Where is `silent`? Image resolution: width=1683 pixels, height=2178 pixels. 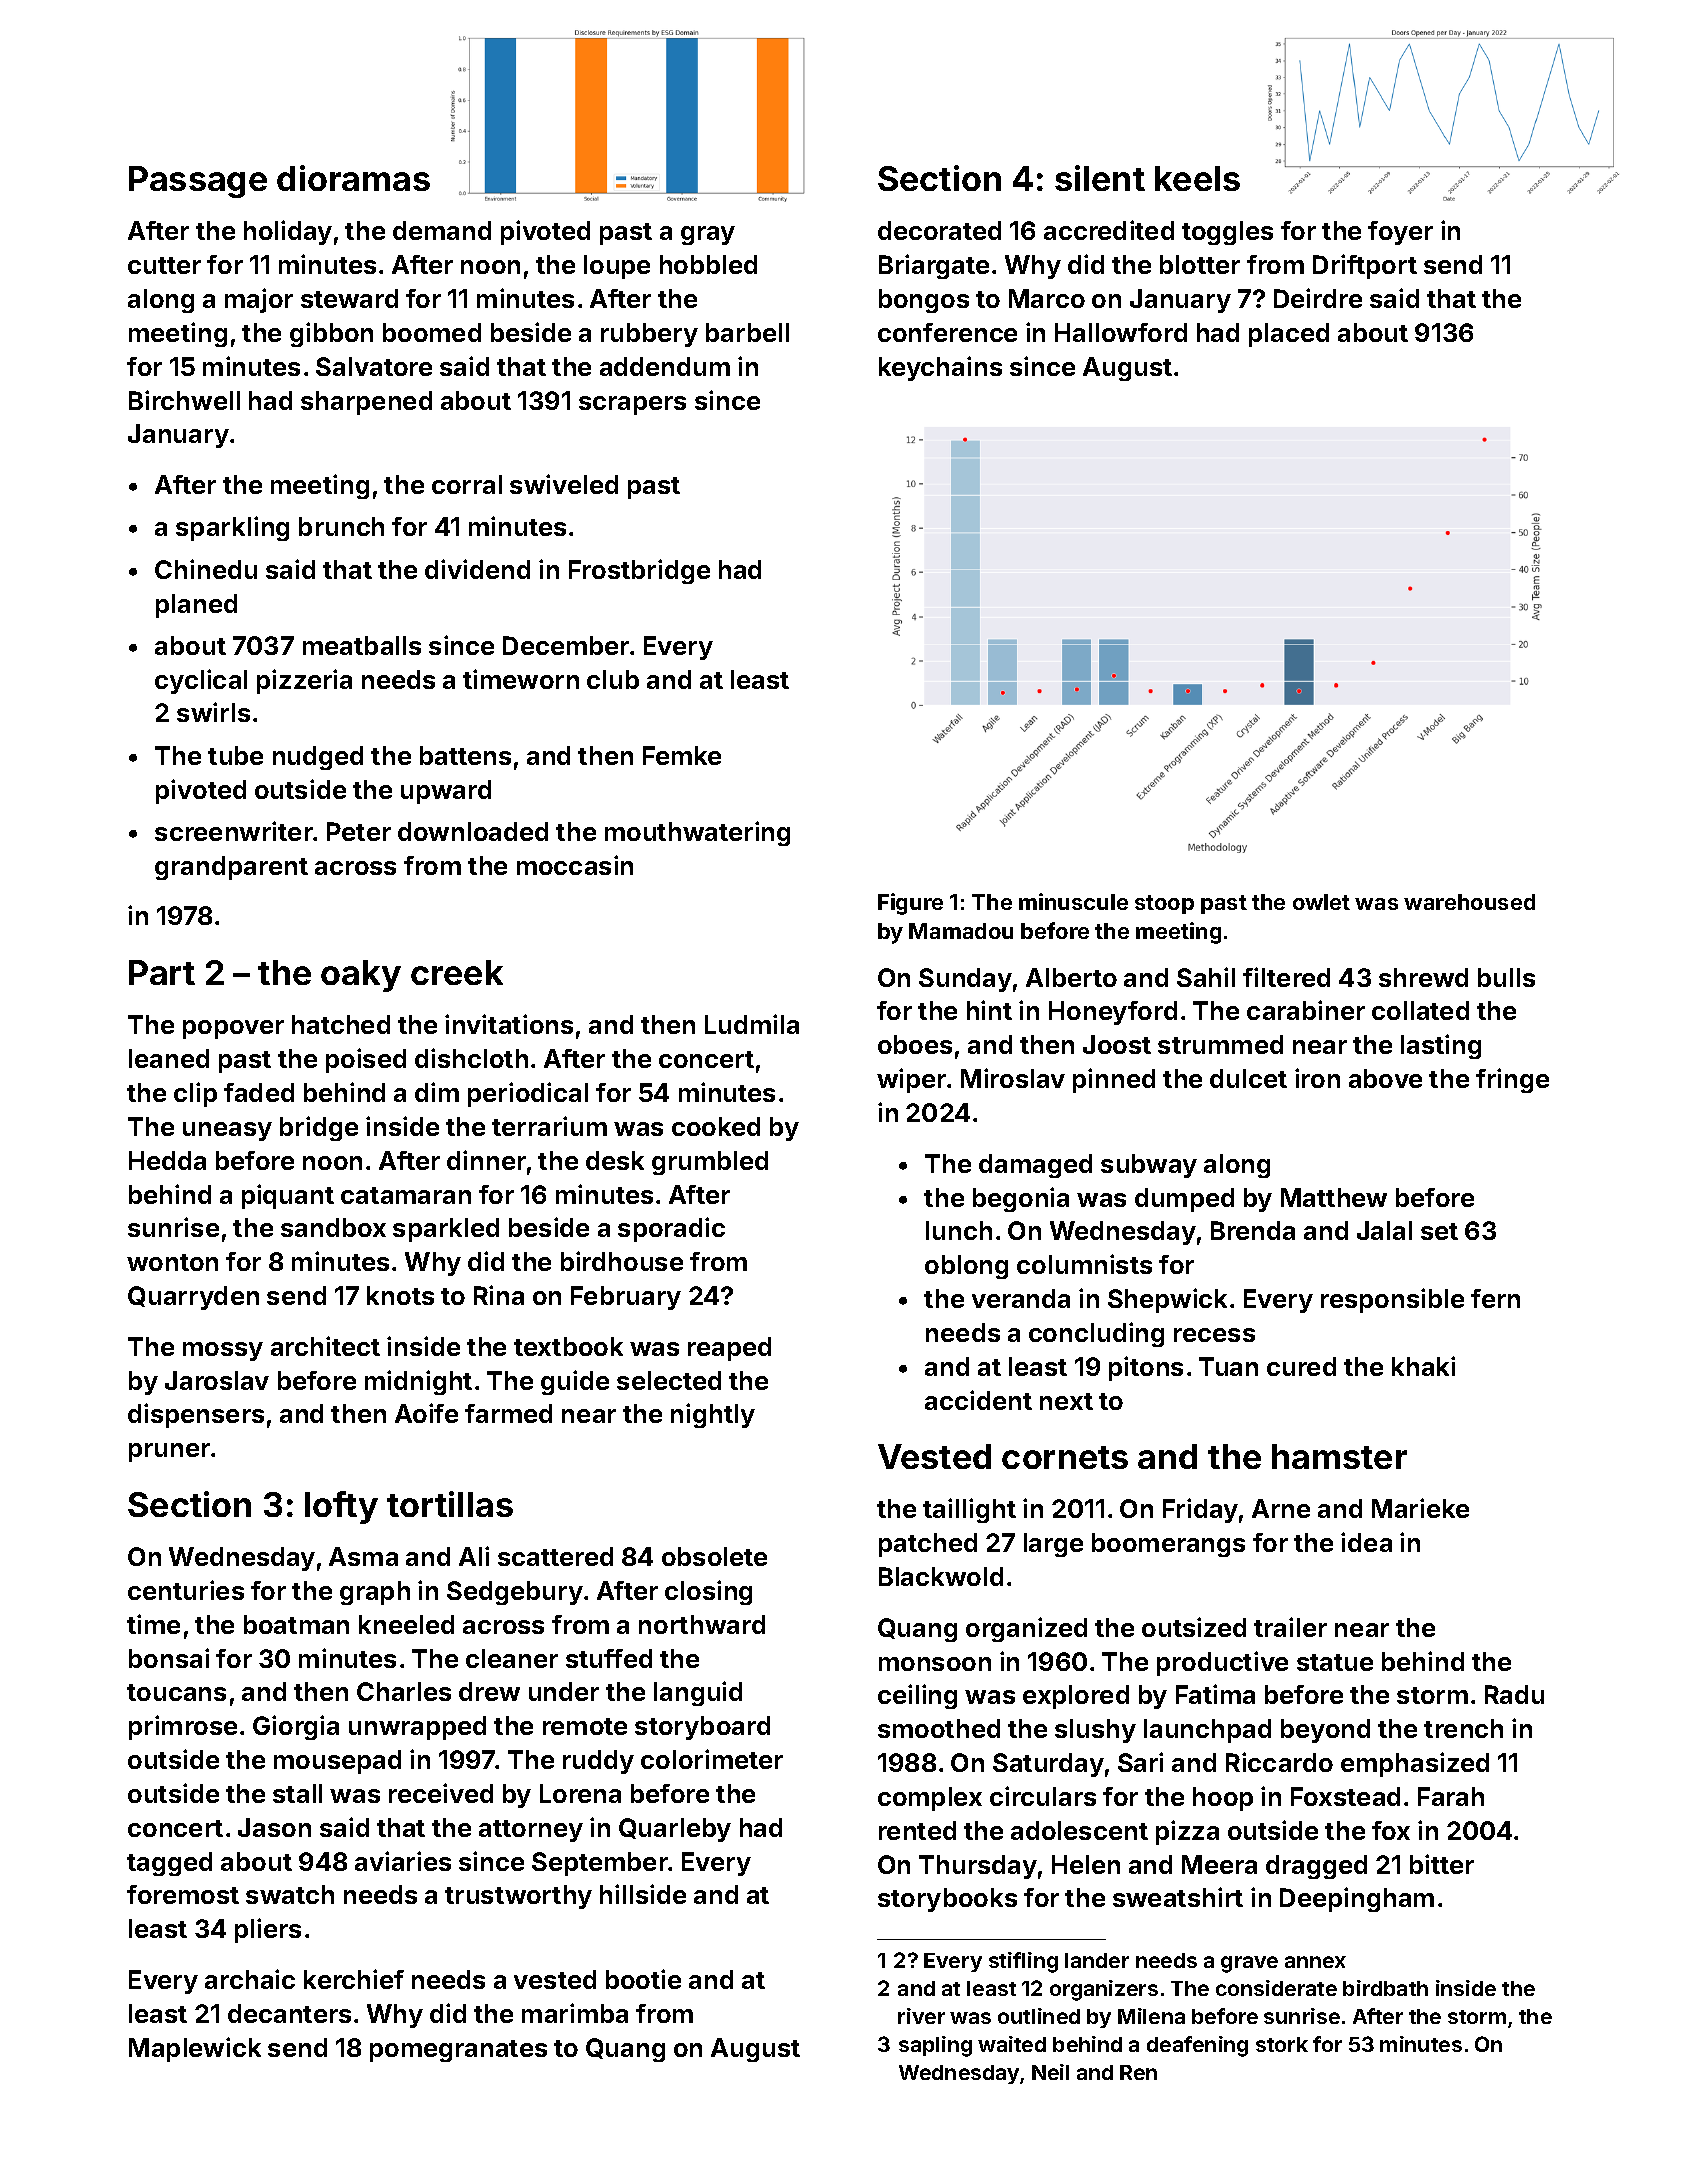
silent is located at coordinates (1100, 178).
